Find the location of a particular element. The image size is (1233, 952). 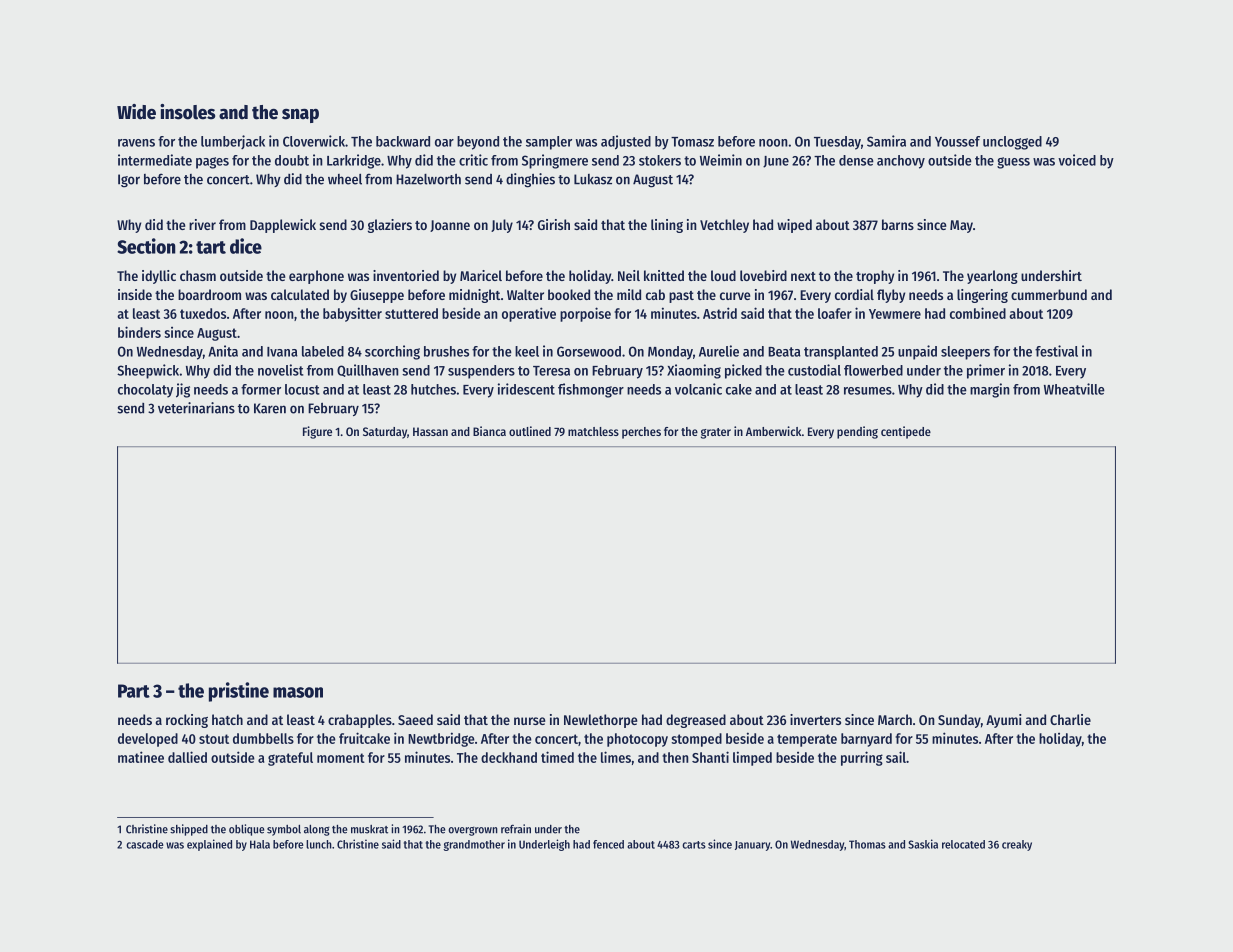

Sunday is located at coordinates (959, 721).
